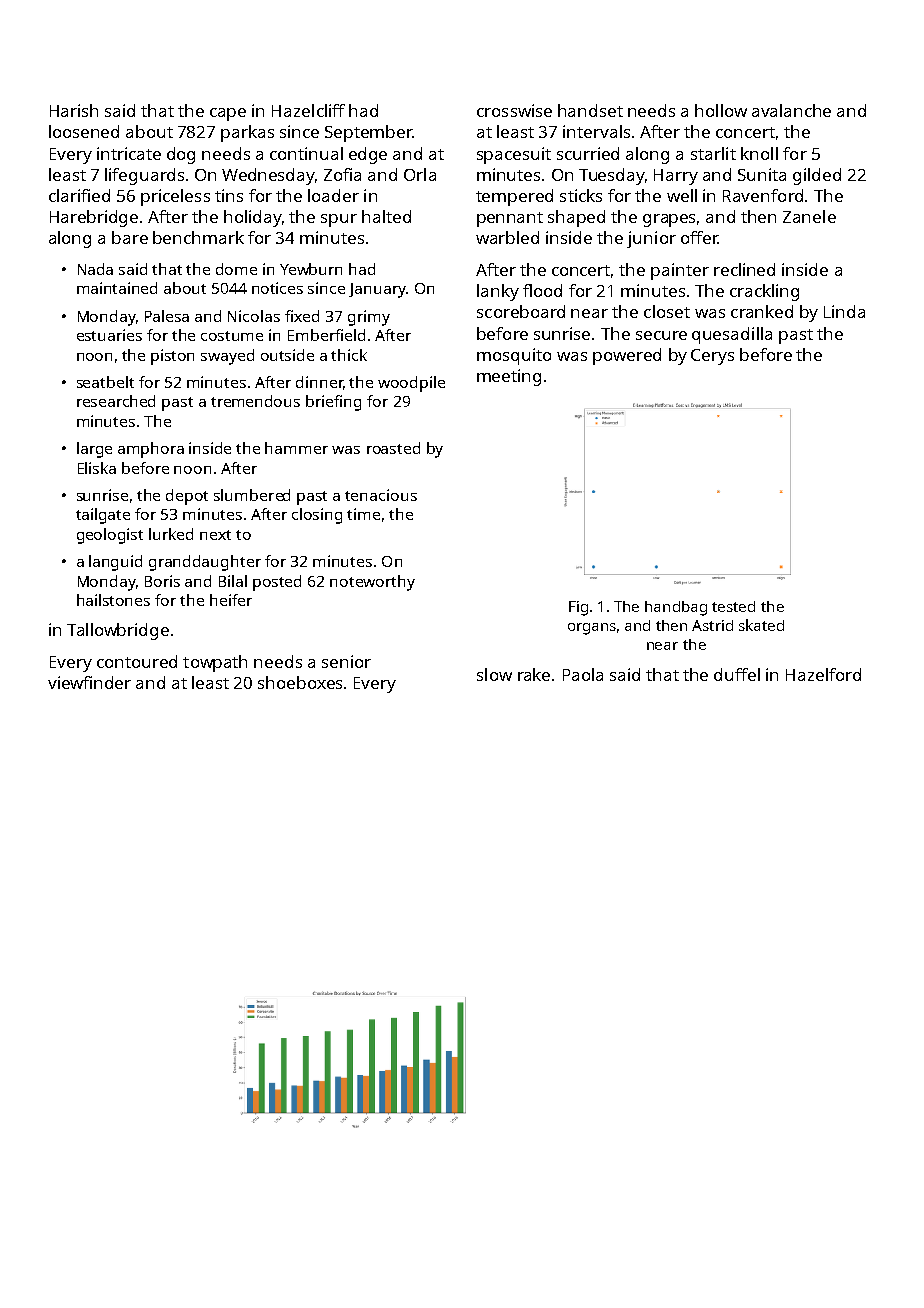  Describe the element at coordinates (215, 663) in the page. I see `towpath` at that location.
